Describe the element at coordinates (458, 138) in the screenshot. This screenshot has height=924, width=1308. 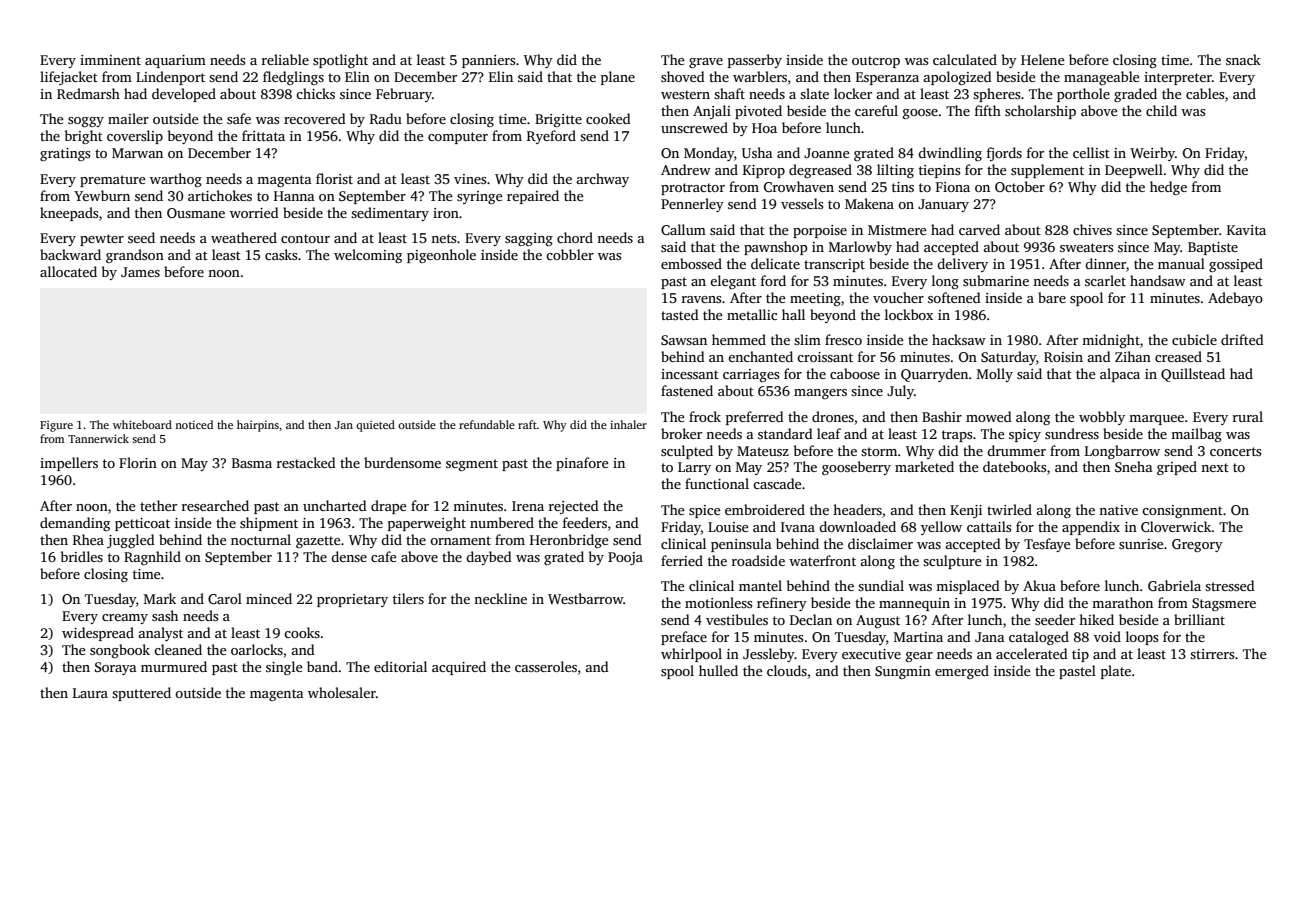
I see `computer` at that location.
